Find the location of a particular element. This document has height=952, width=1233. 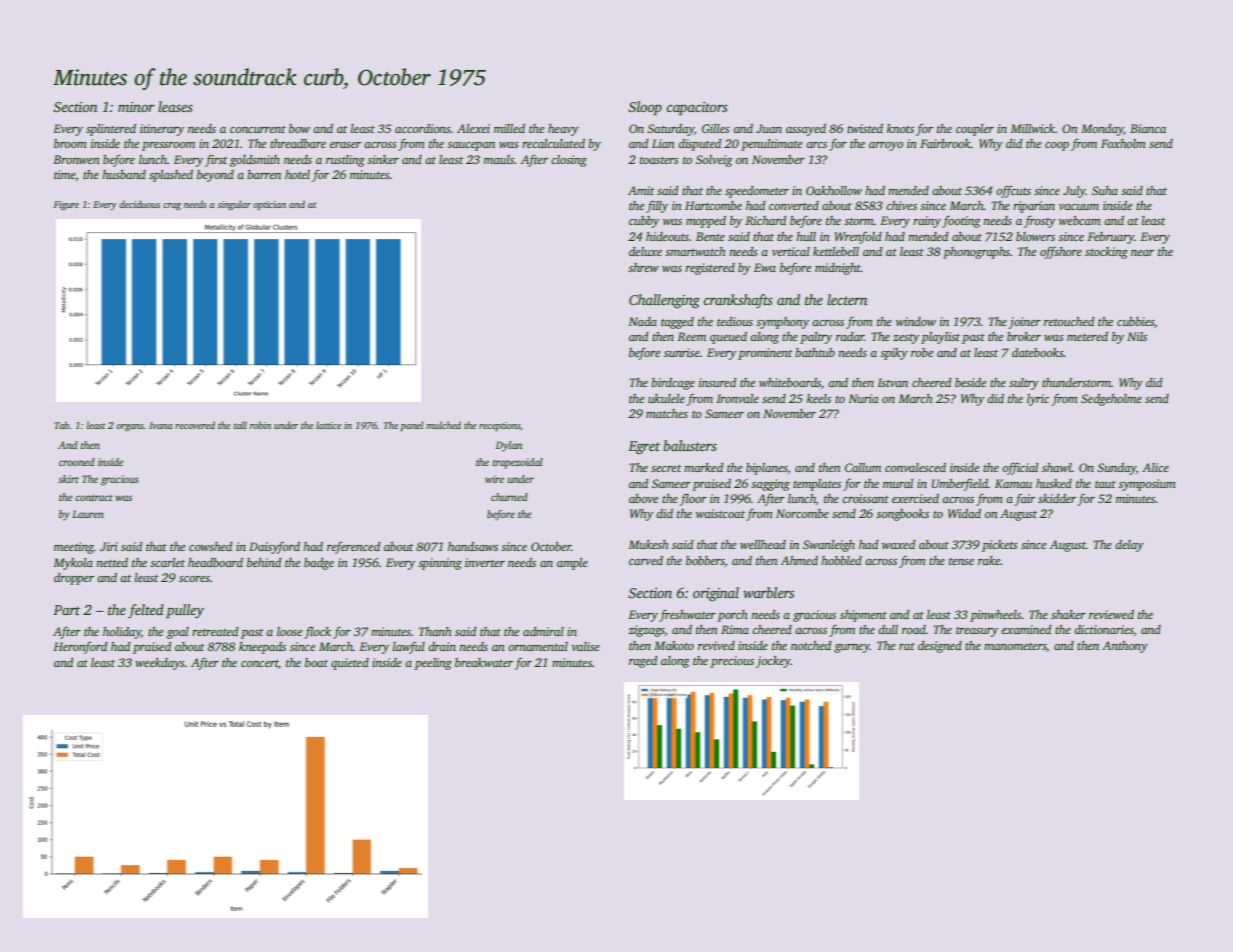

minor is located at coordinates (136, 107).
